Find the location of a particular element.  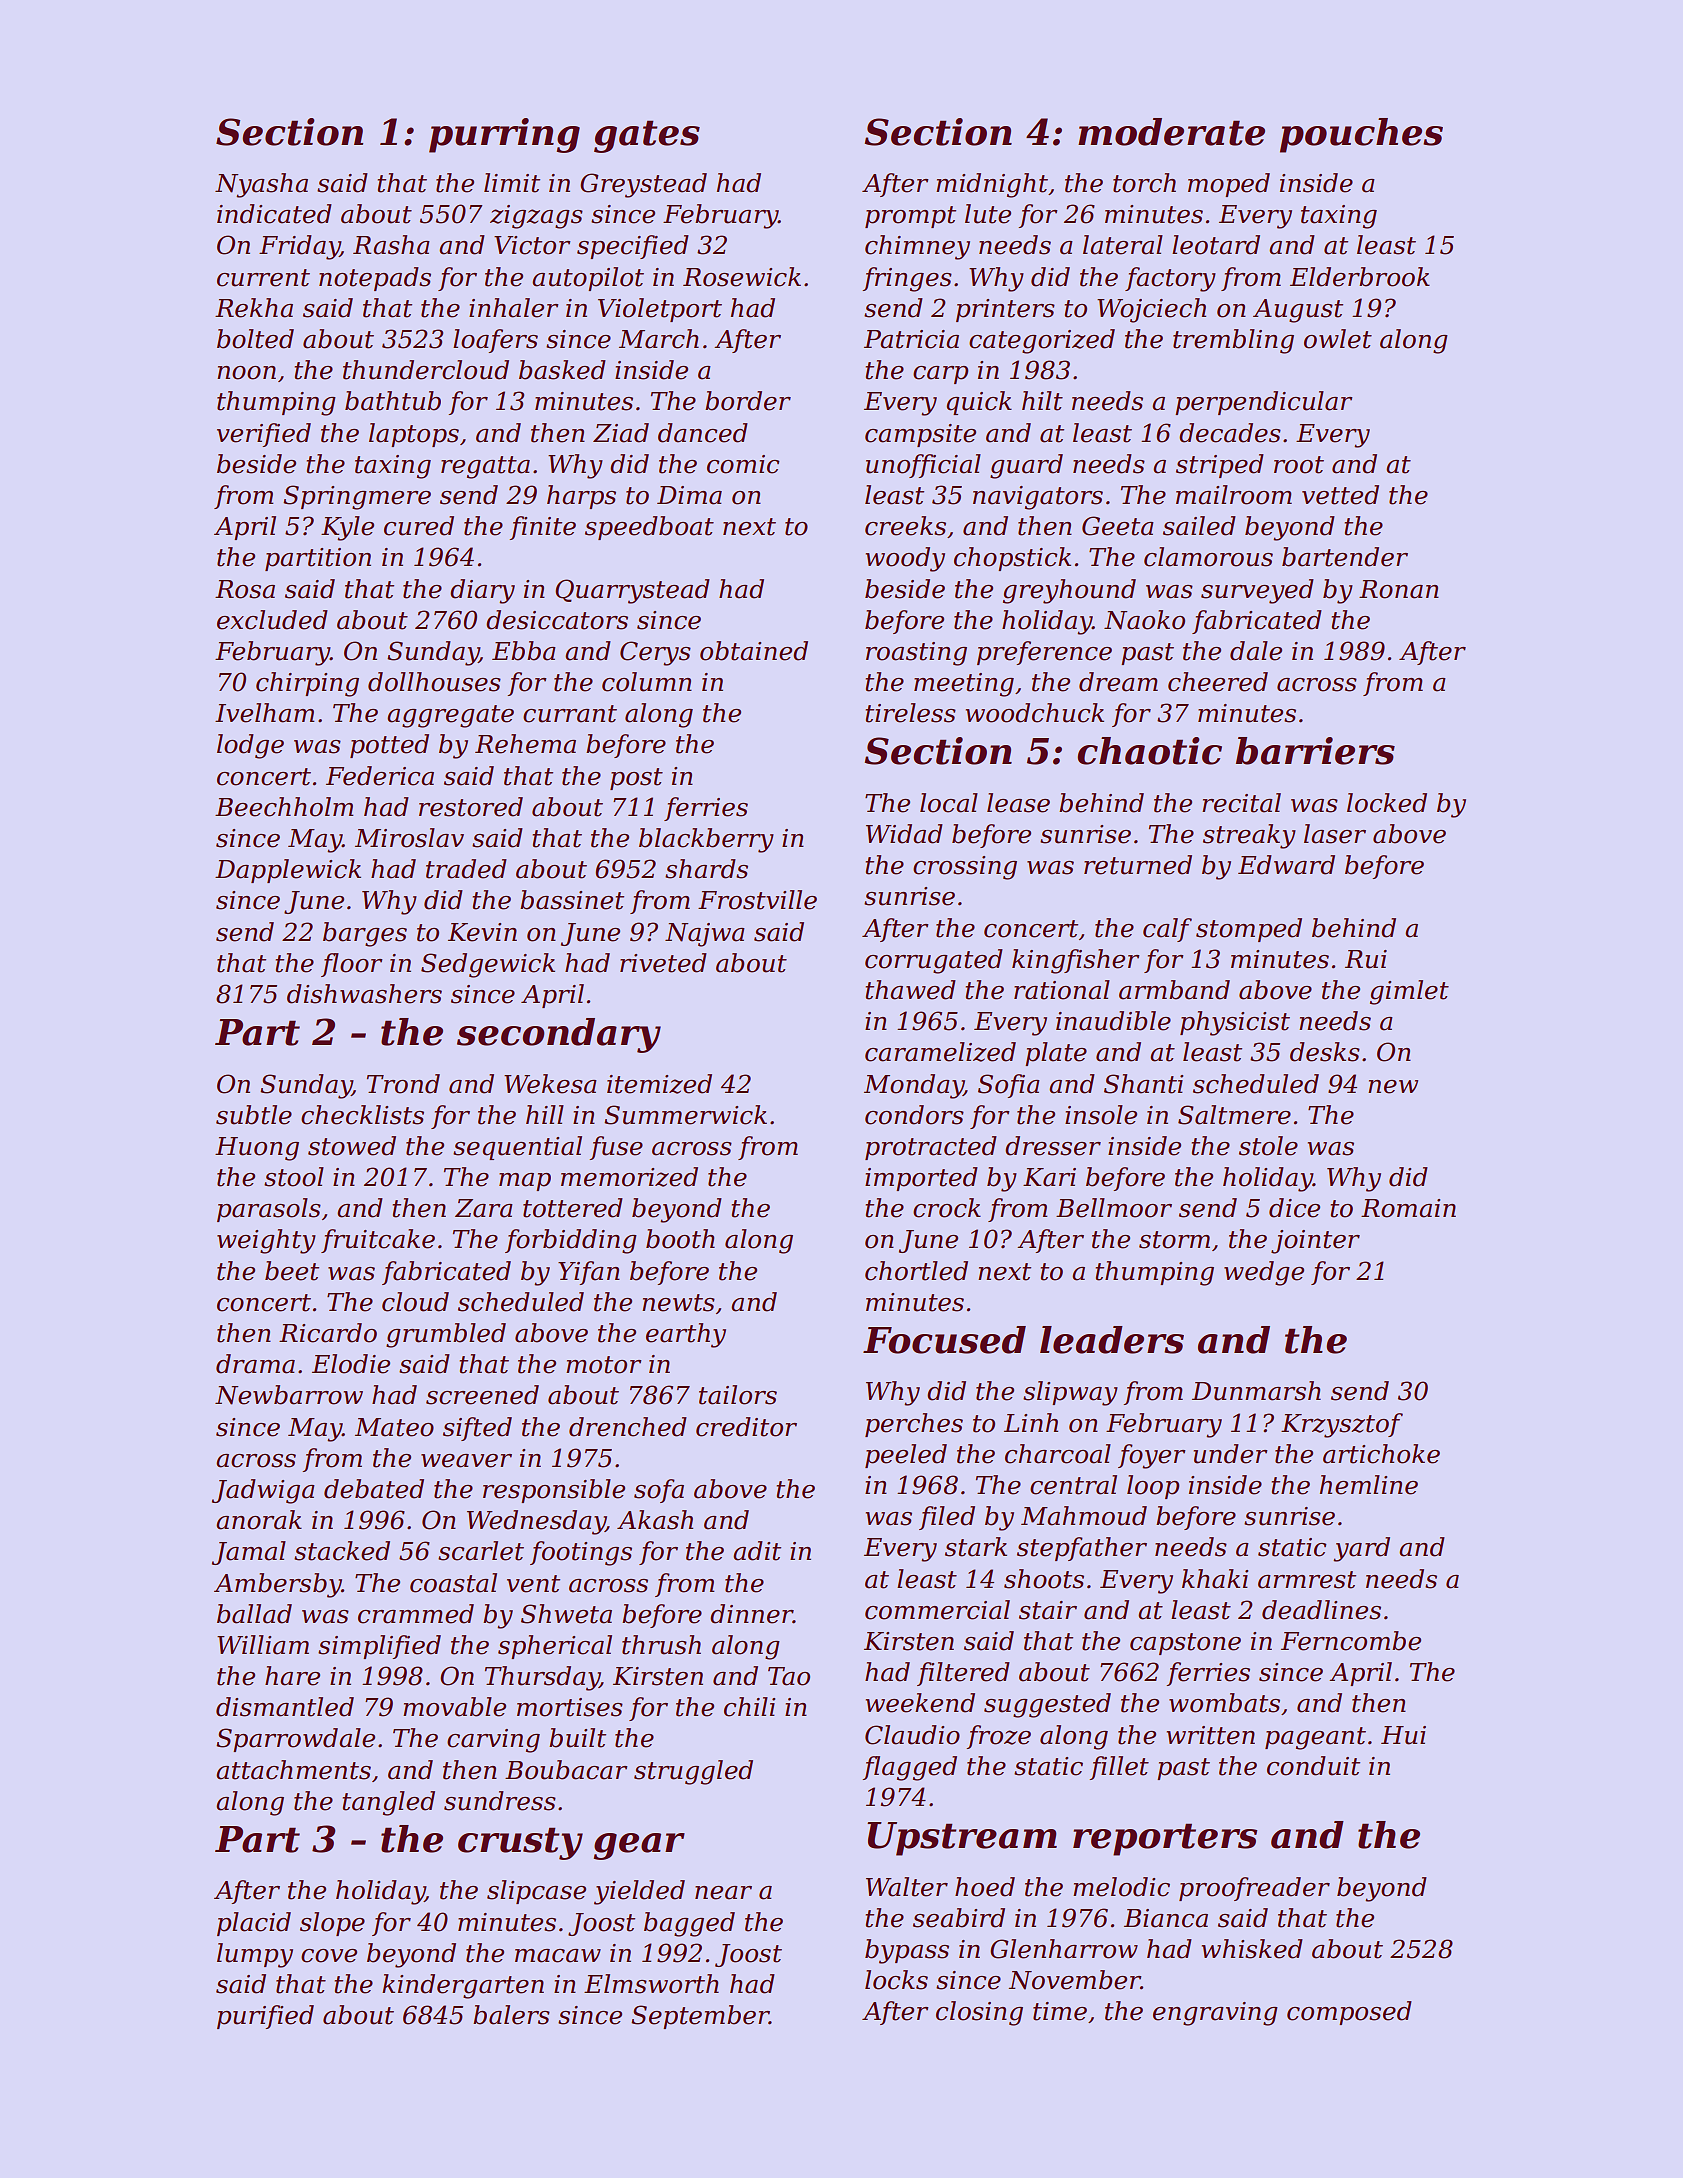

anorak is located at coordinates (259, 1520).
